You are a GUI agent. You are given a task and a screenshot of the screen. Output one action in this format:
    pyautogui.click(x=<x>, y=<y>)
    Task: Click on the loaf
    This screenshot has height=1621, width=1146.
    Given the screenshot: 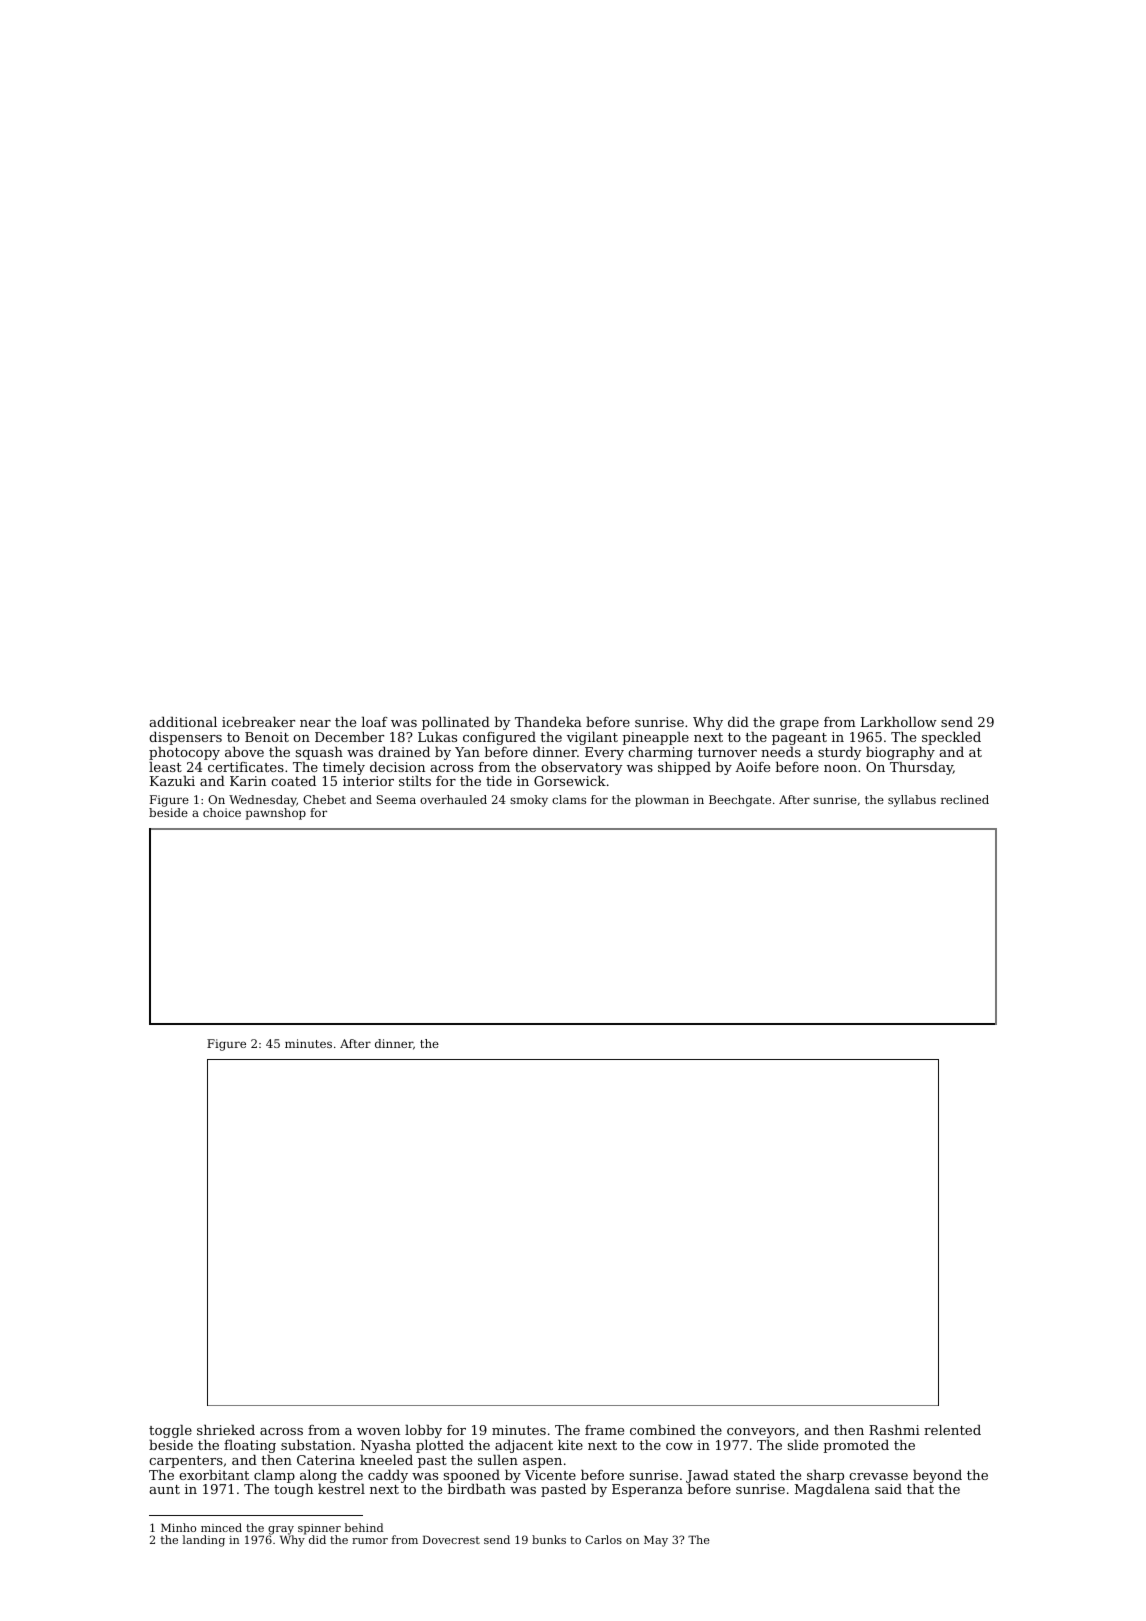 What is the action you would take?
    pyautogui.click(x=374, y=722)
